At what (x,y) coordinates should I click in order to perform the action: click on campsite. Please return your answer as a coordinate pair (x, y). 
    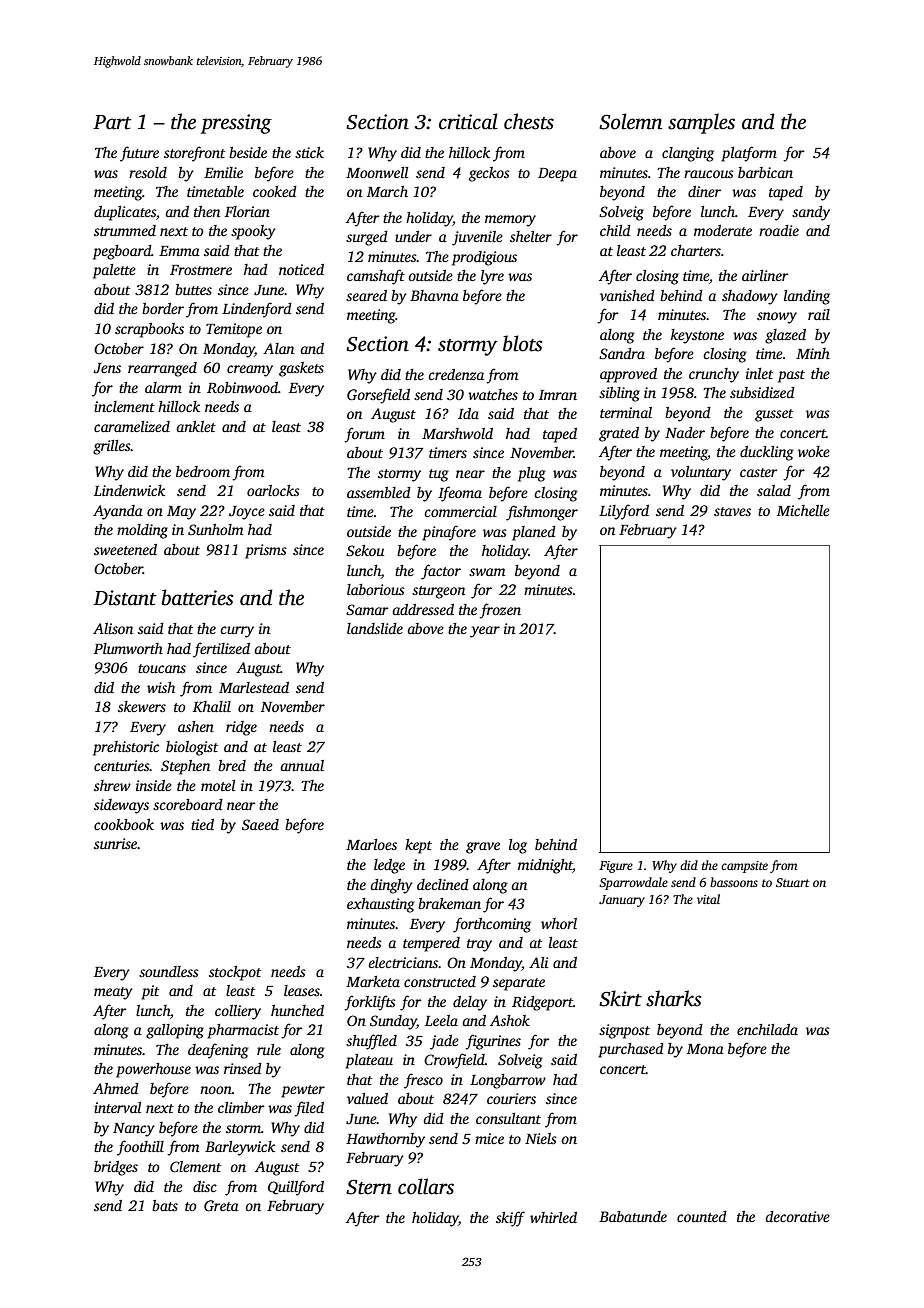
    Looking at the image, I should click on (744, 867).
